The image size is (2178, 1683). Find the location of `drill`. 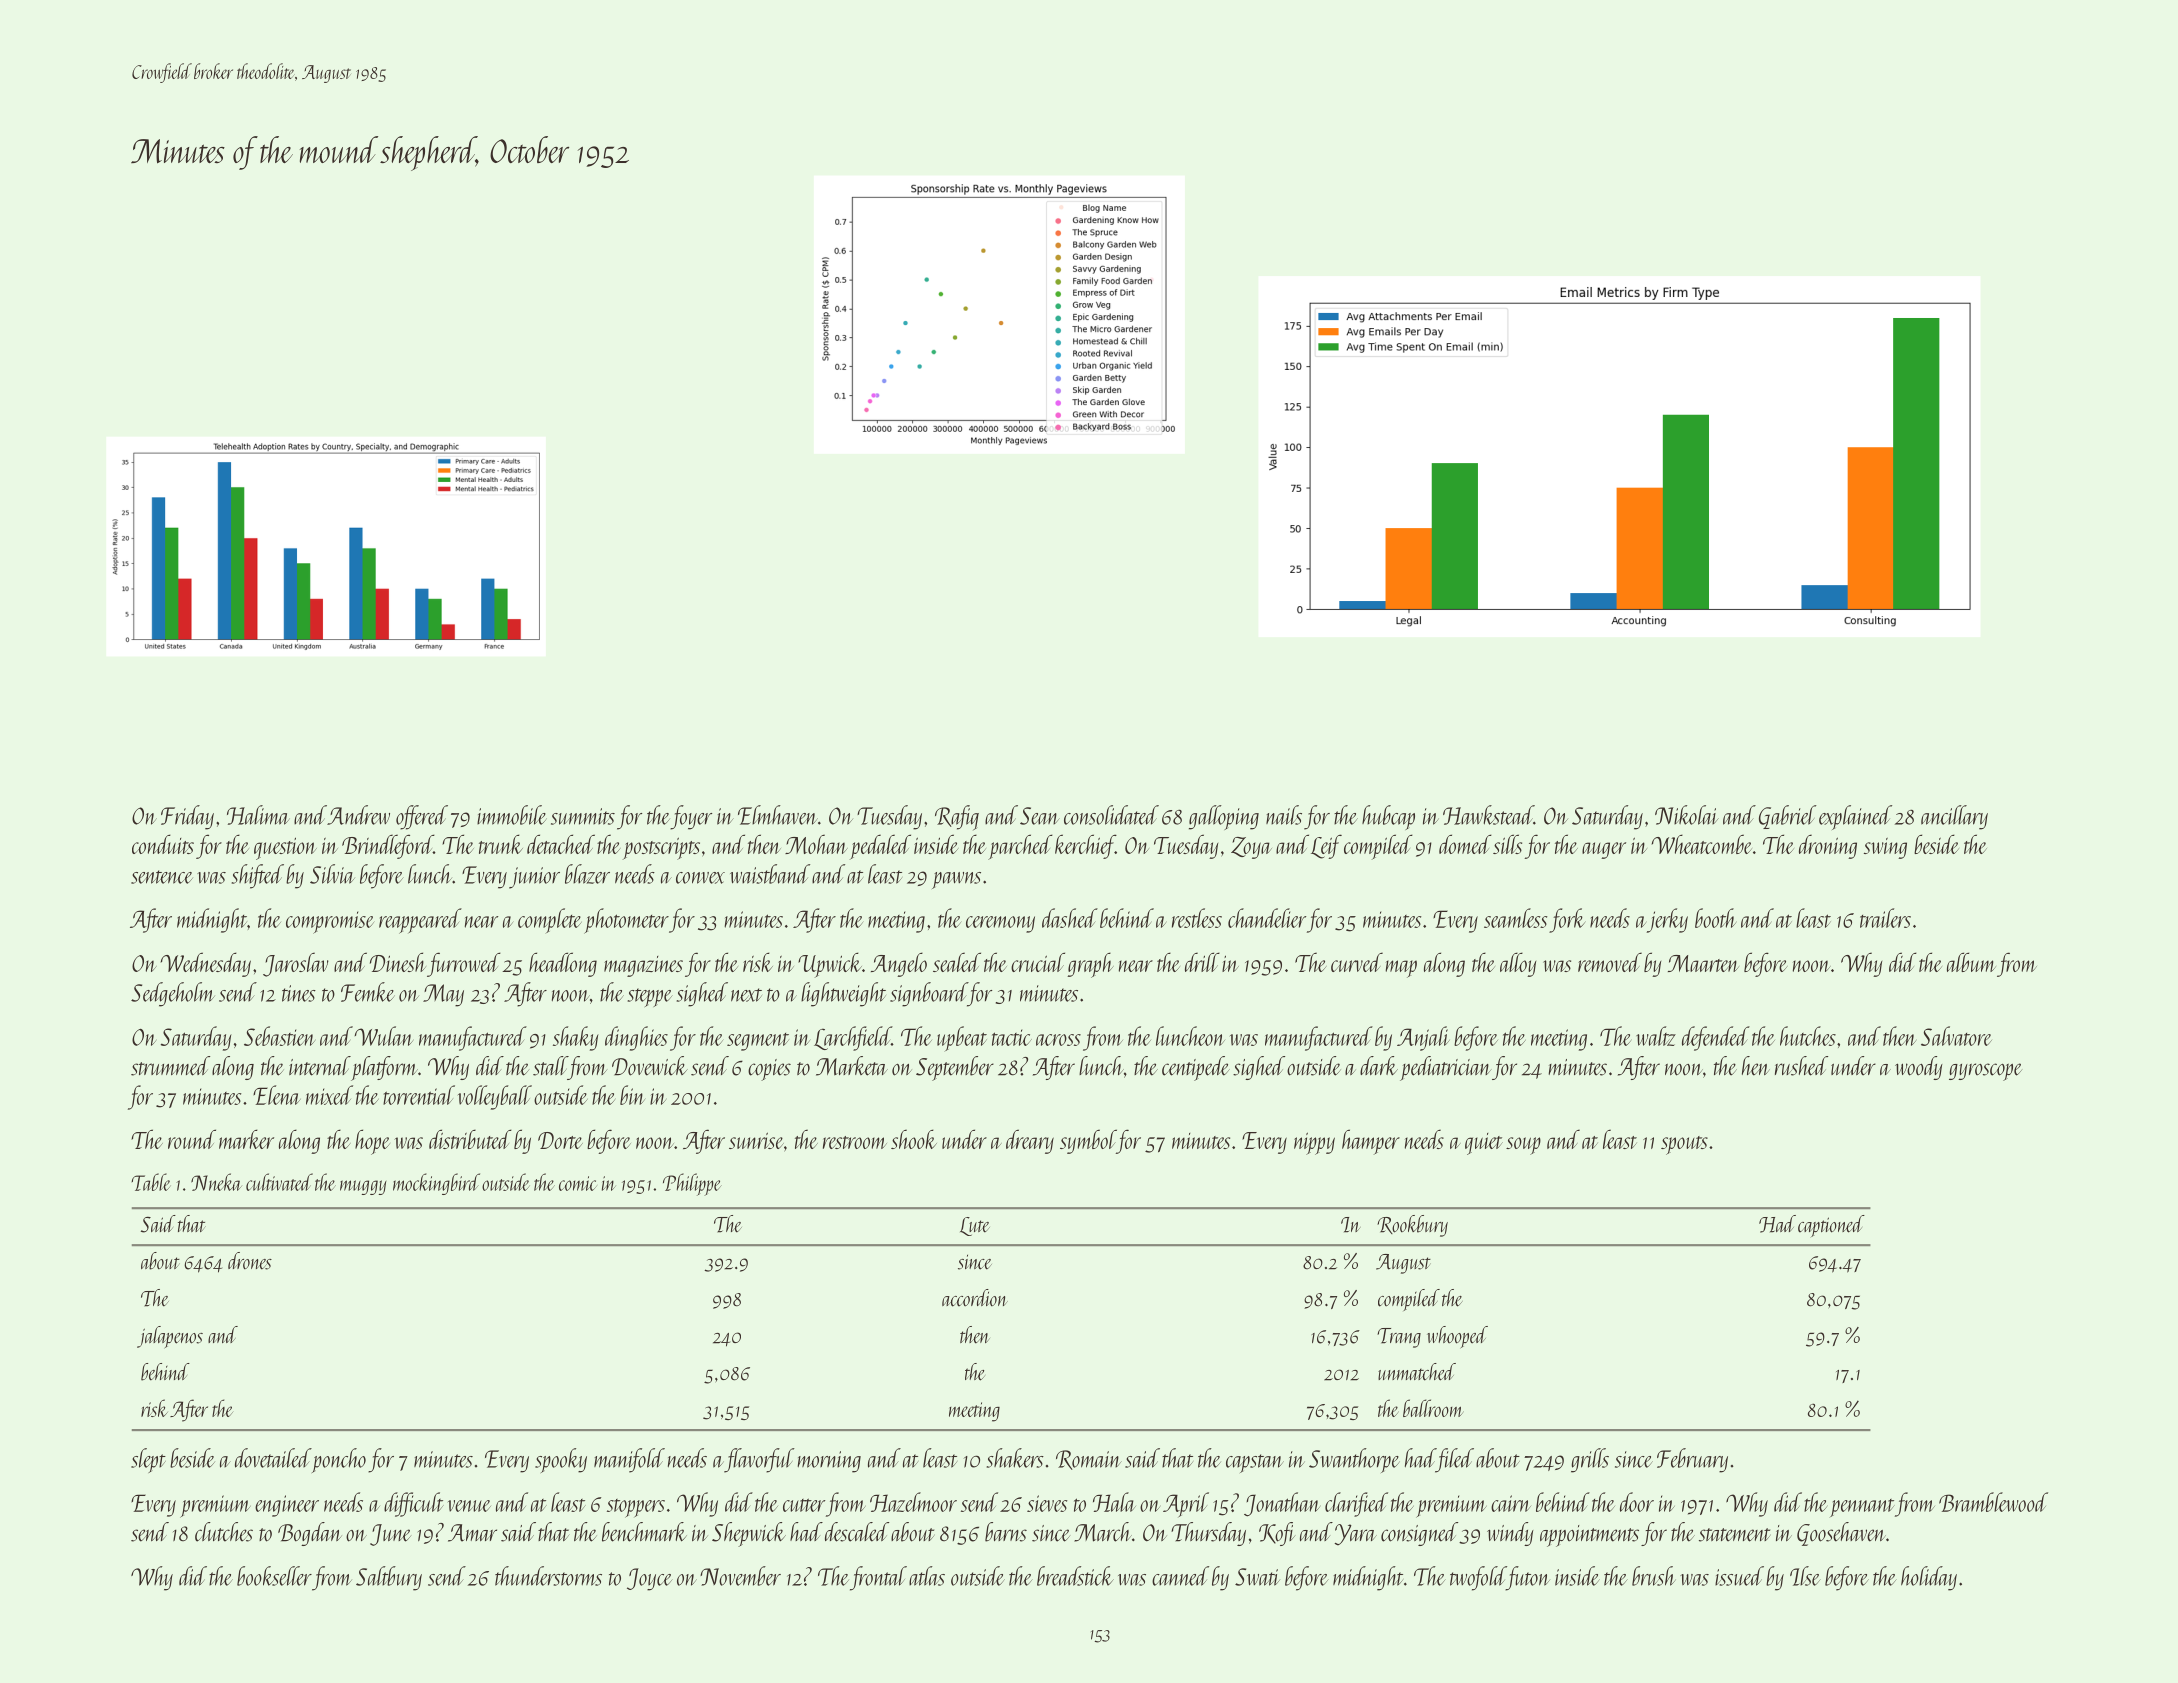

drill is located at coordinates (1202, 962).
